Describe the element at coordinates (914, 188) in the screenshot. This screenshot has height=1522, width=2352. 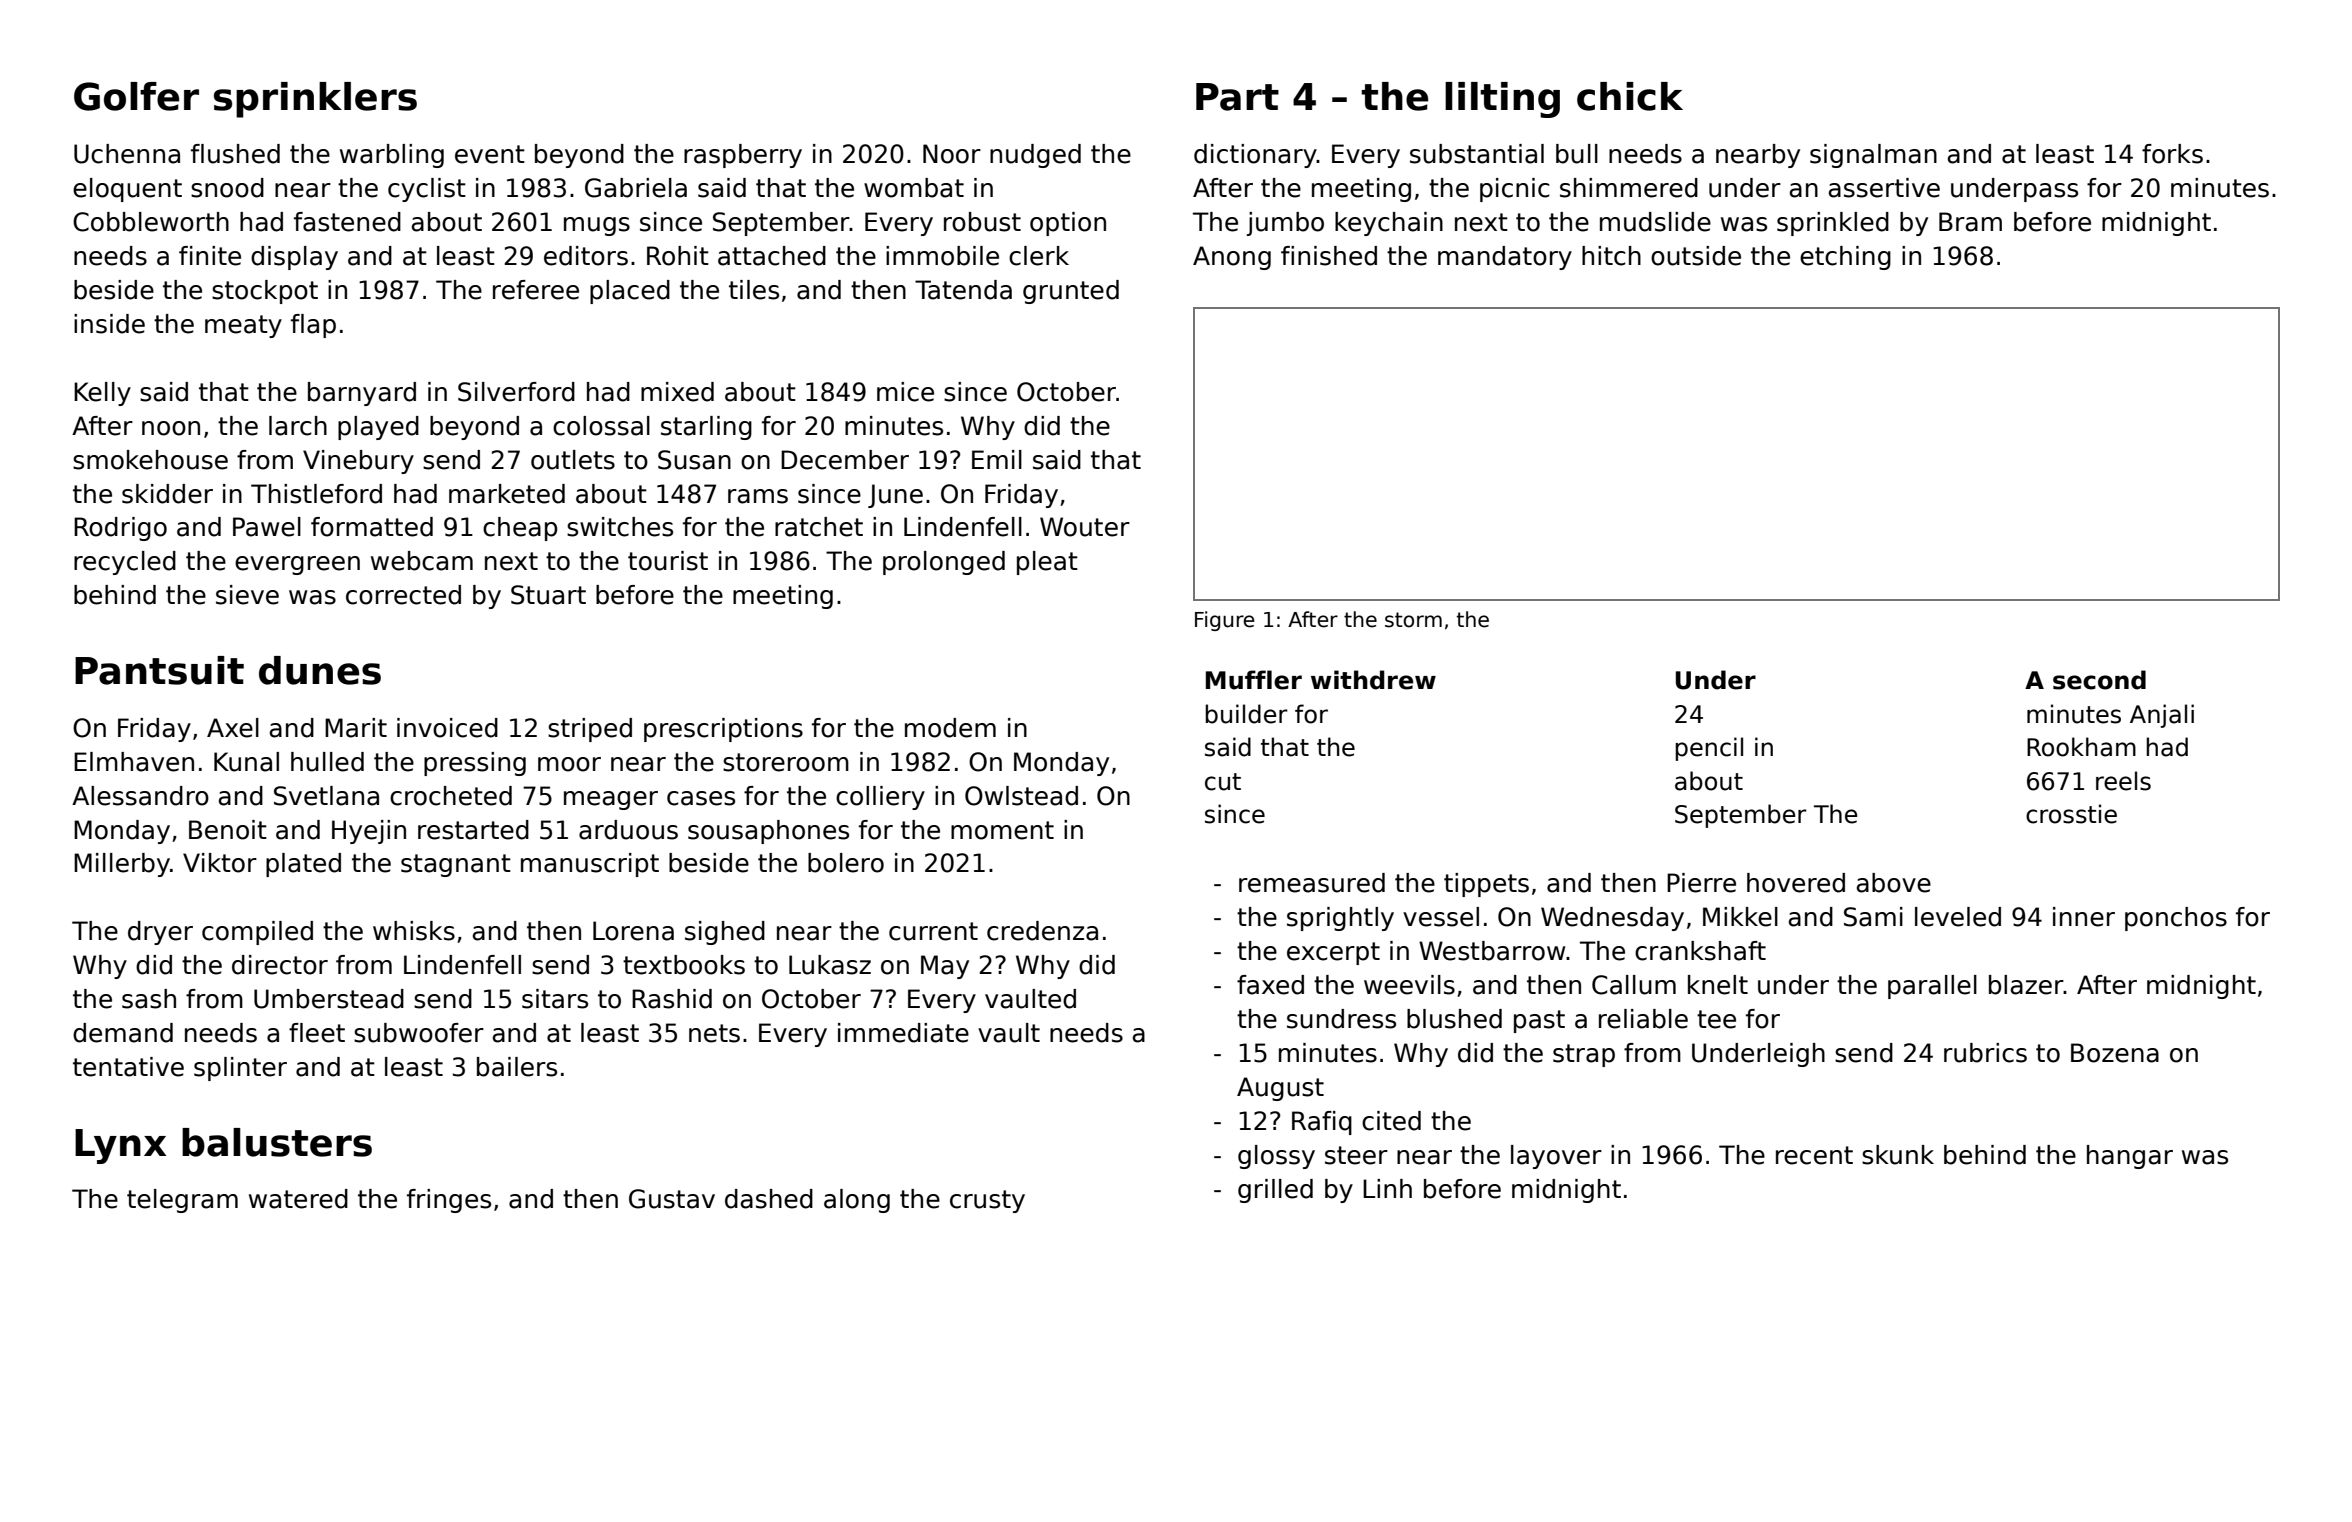
I see `wombat` at that location.
